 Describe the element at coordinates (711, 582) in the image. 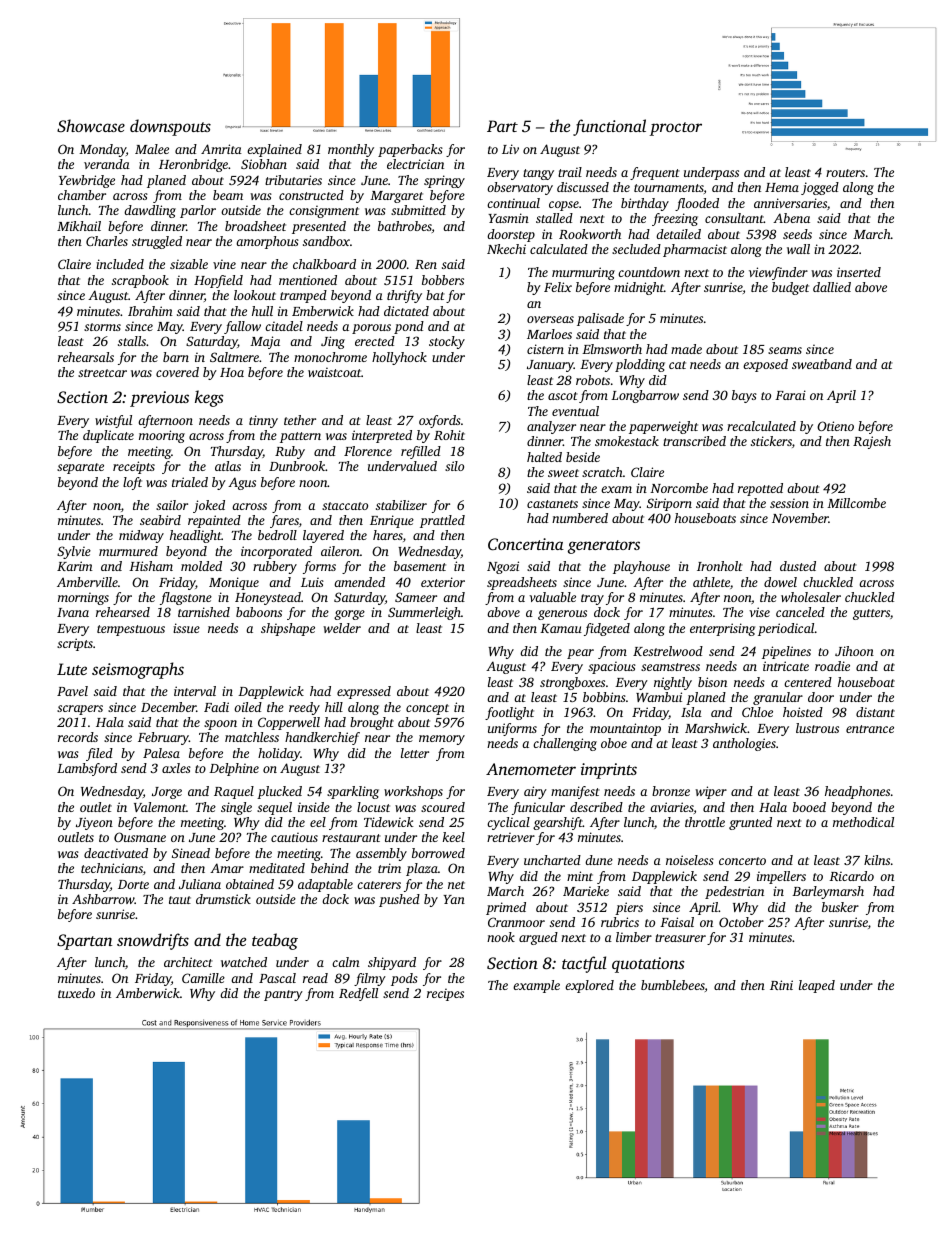

I see `athlete` at that location.
